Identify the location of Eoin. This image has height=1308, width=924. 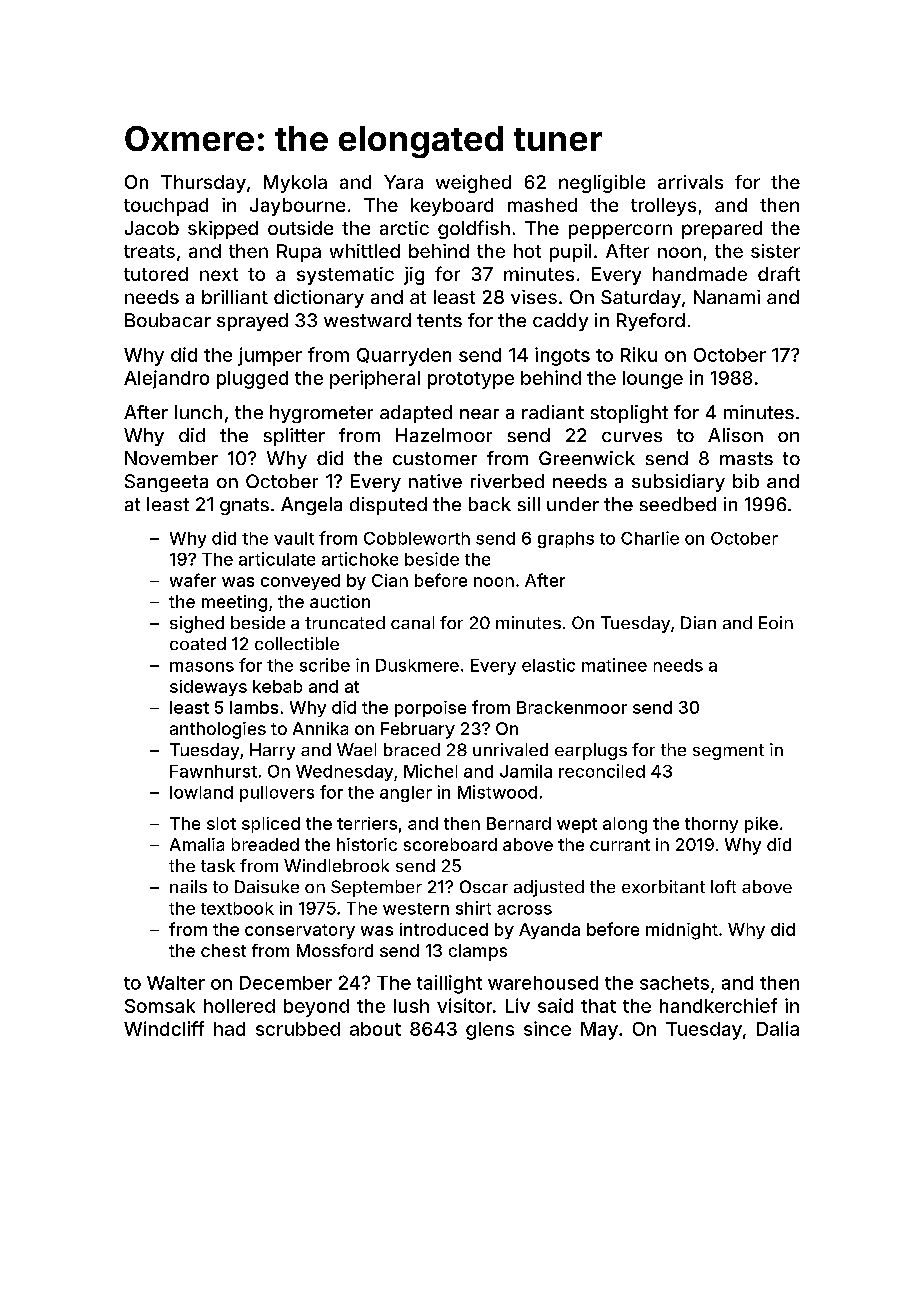
(776, 622).
